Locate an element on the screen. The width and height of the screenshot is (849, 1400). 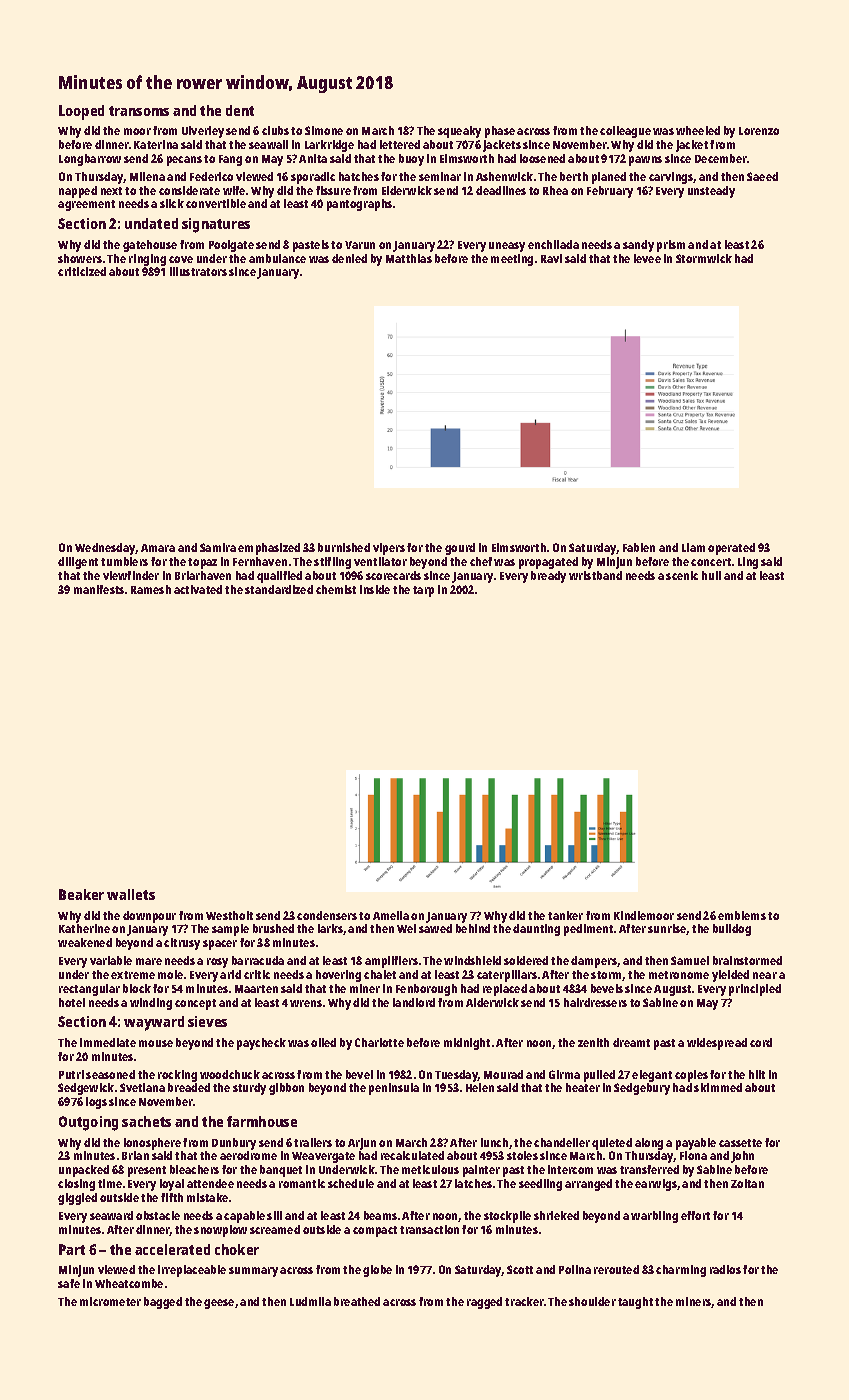
hull is located at coordinates (711, 575).
